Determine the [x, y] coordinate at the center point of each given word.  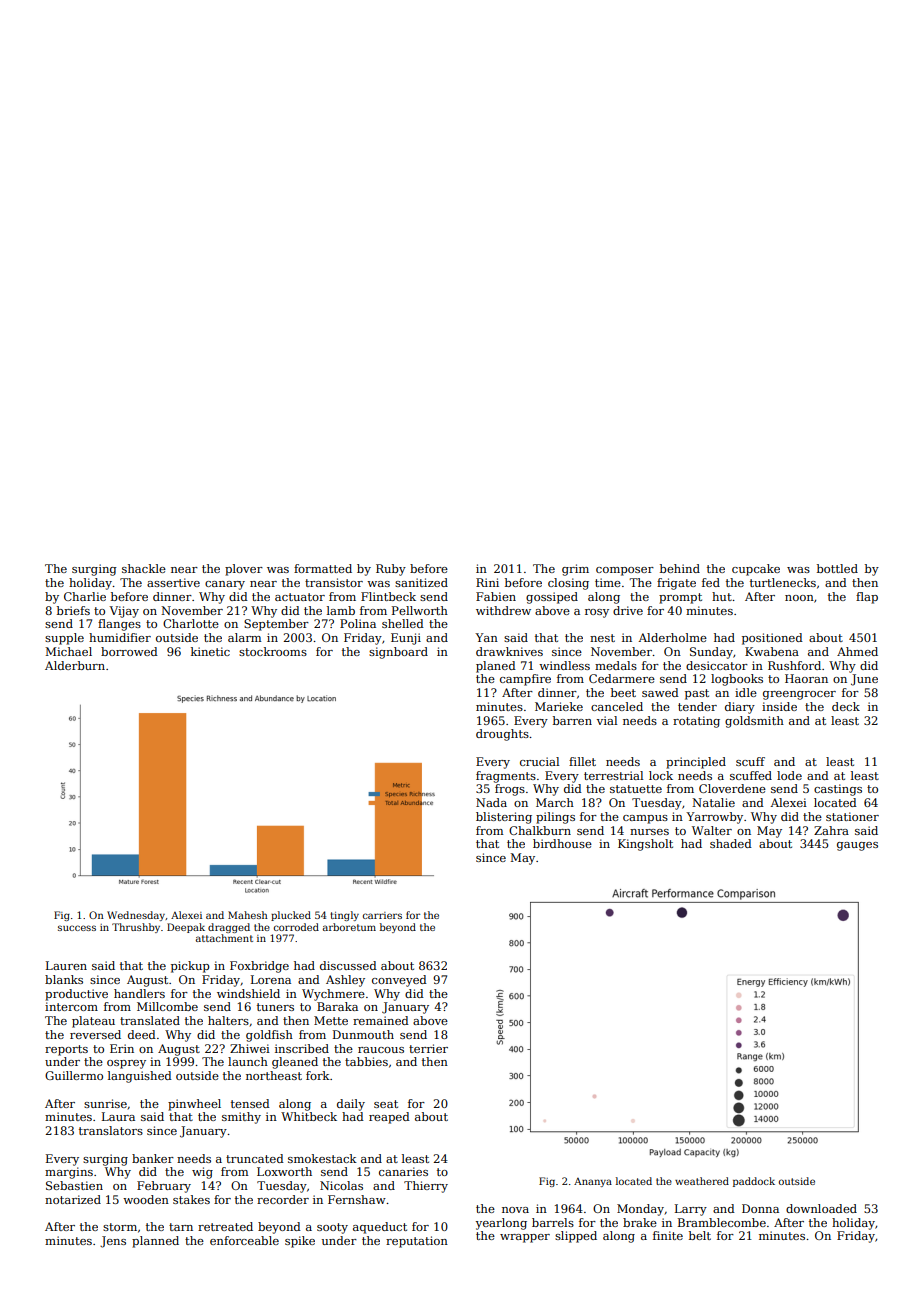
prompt [680, 598]
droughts [502, 735]
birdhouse [562, 843]
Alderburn [75, 665]
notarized [73, 1199]
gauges [857, 846]
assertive [173, 582]
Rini [487, 582]
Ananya [593, 1182]
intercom [71, 1006]
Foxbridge [259, 967]
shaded [731, 843]
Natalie [713, 802]
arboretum [349, 927]
